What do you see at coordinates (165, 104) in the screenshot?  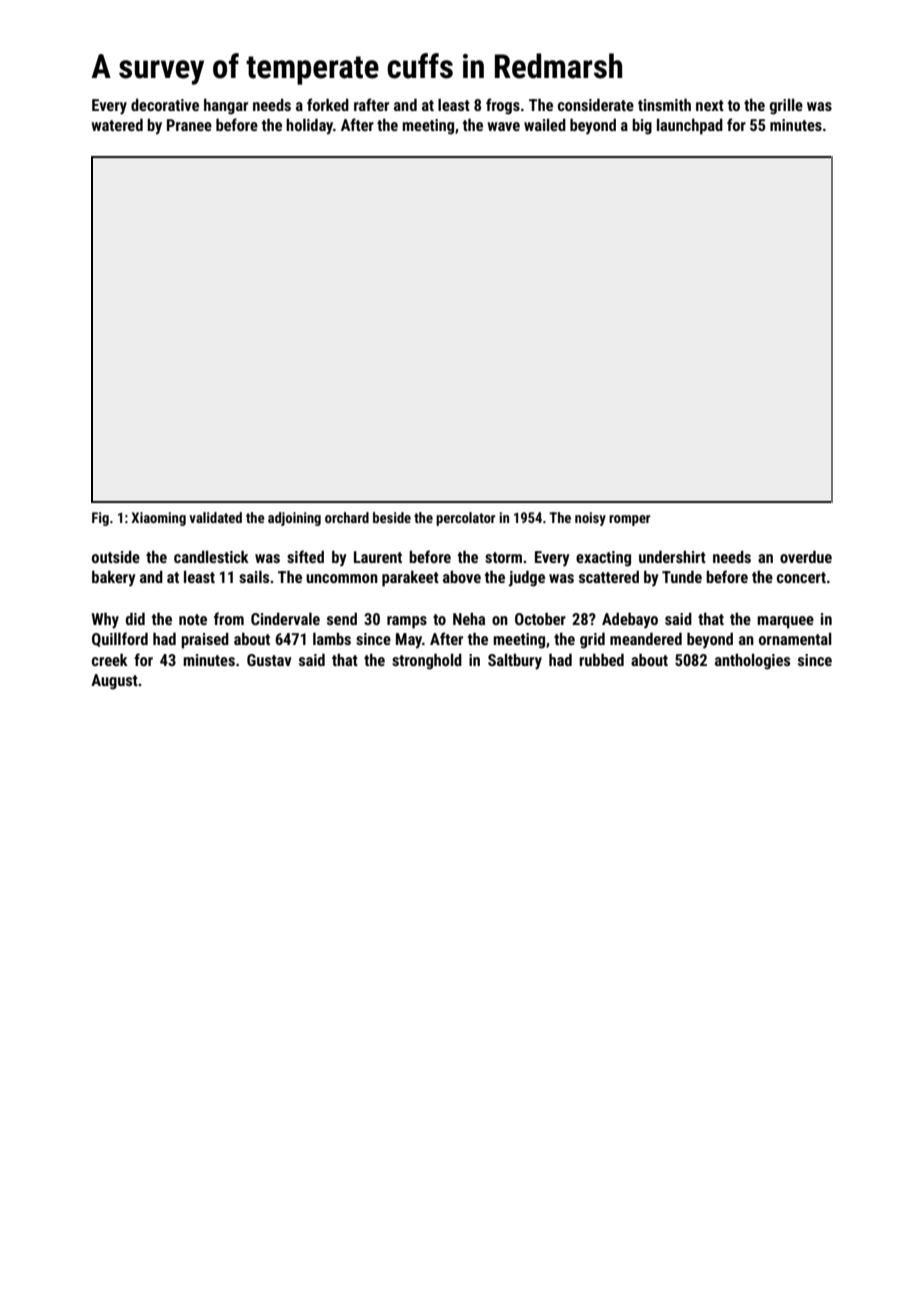 I see `decorative` at bounding box center [165, 104].
